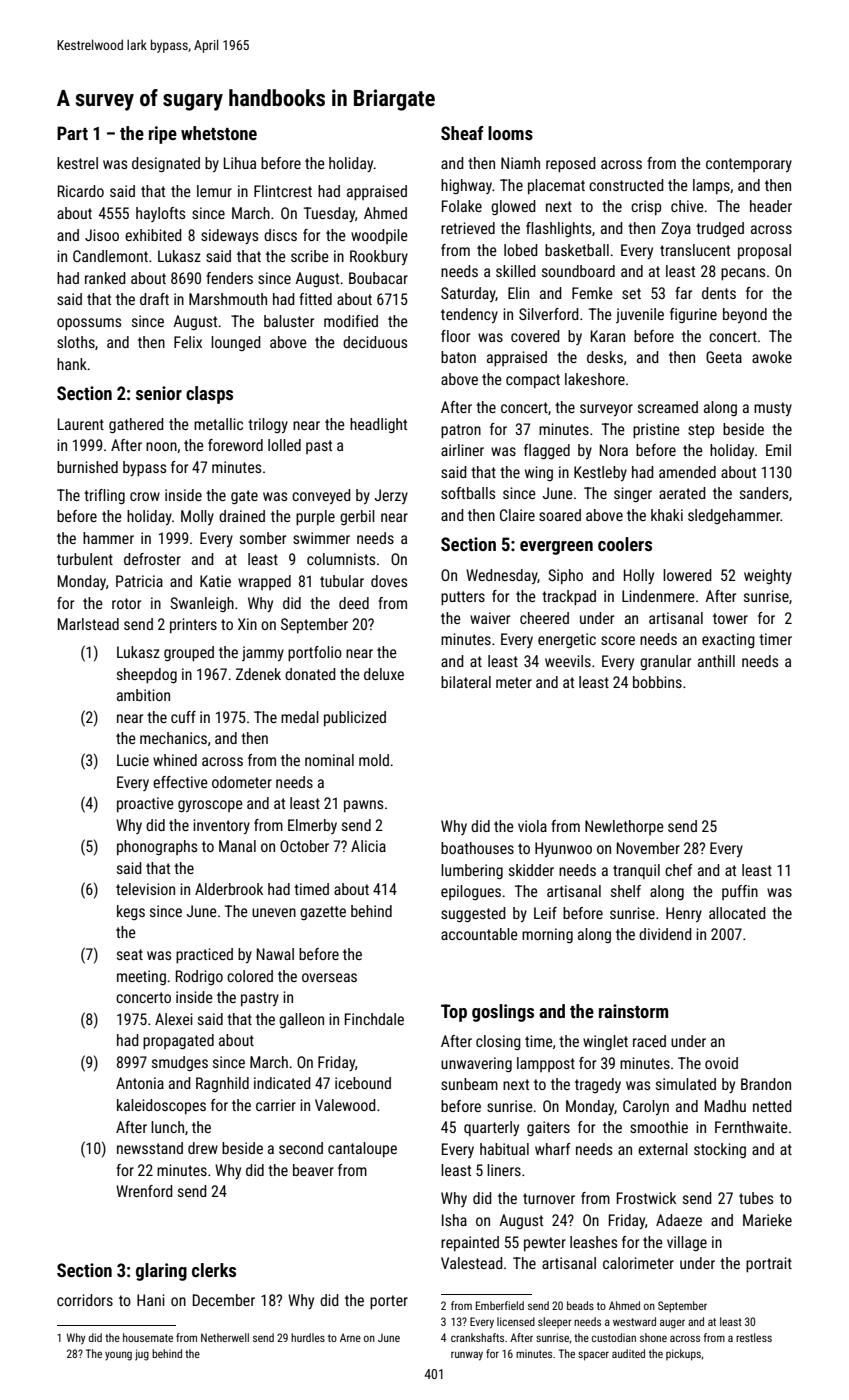  I want to click on closing, so click(498, 1042).
